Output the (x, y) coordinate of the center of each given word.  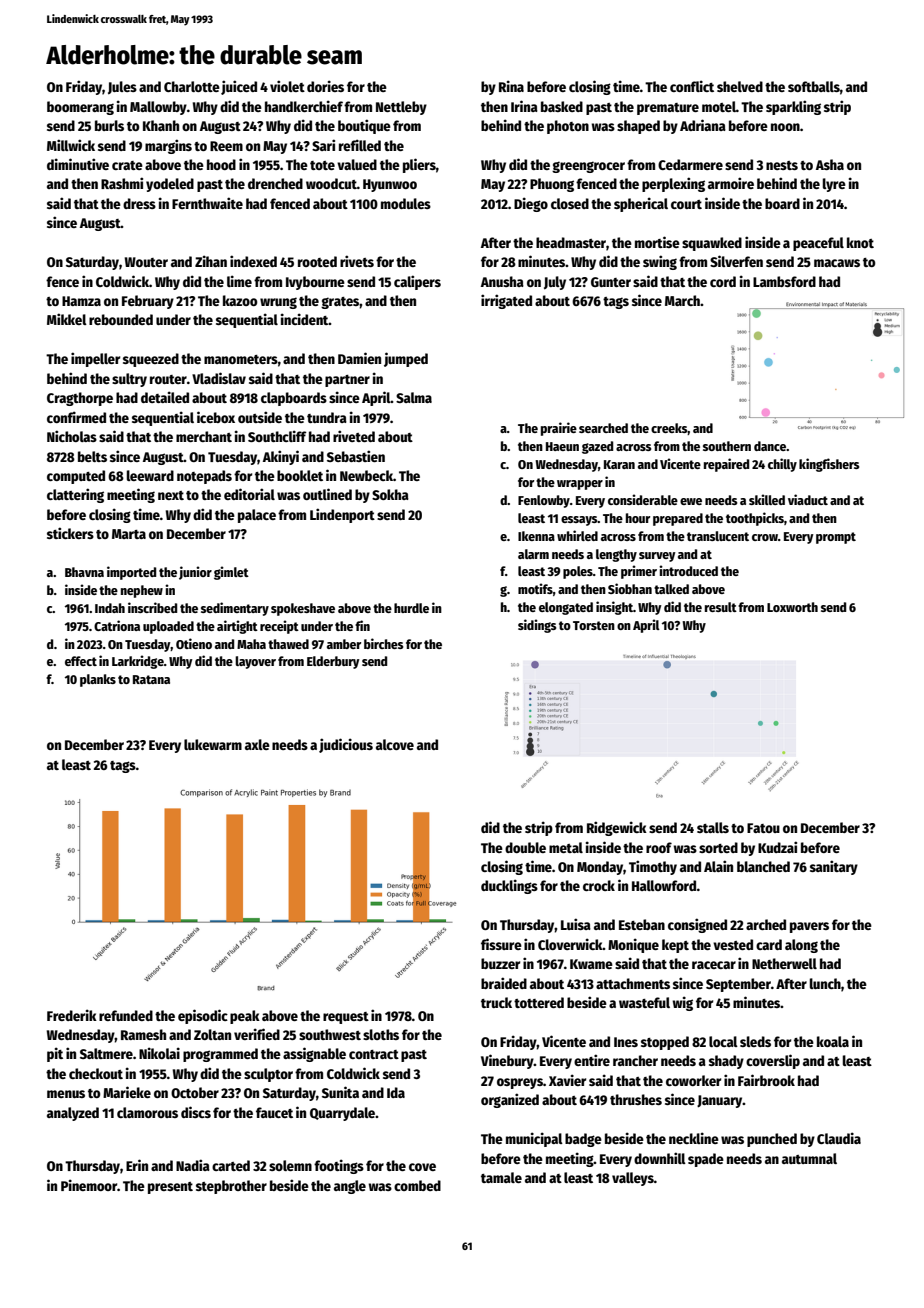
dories (325, 86)
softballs (814, 86)
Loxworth (792, 607)
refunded (126, 1015)
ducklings (509, 886)
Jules (122, 88)
